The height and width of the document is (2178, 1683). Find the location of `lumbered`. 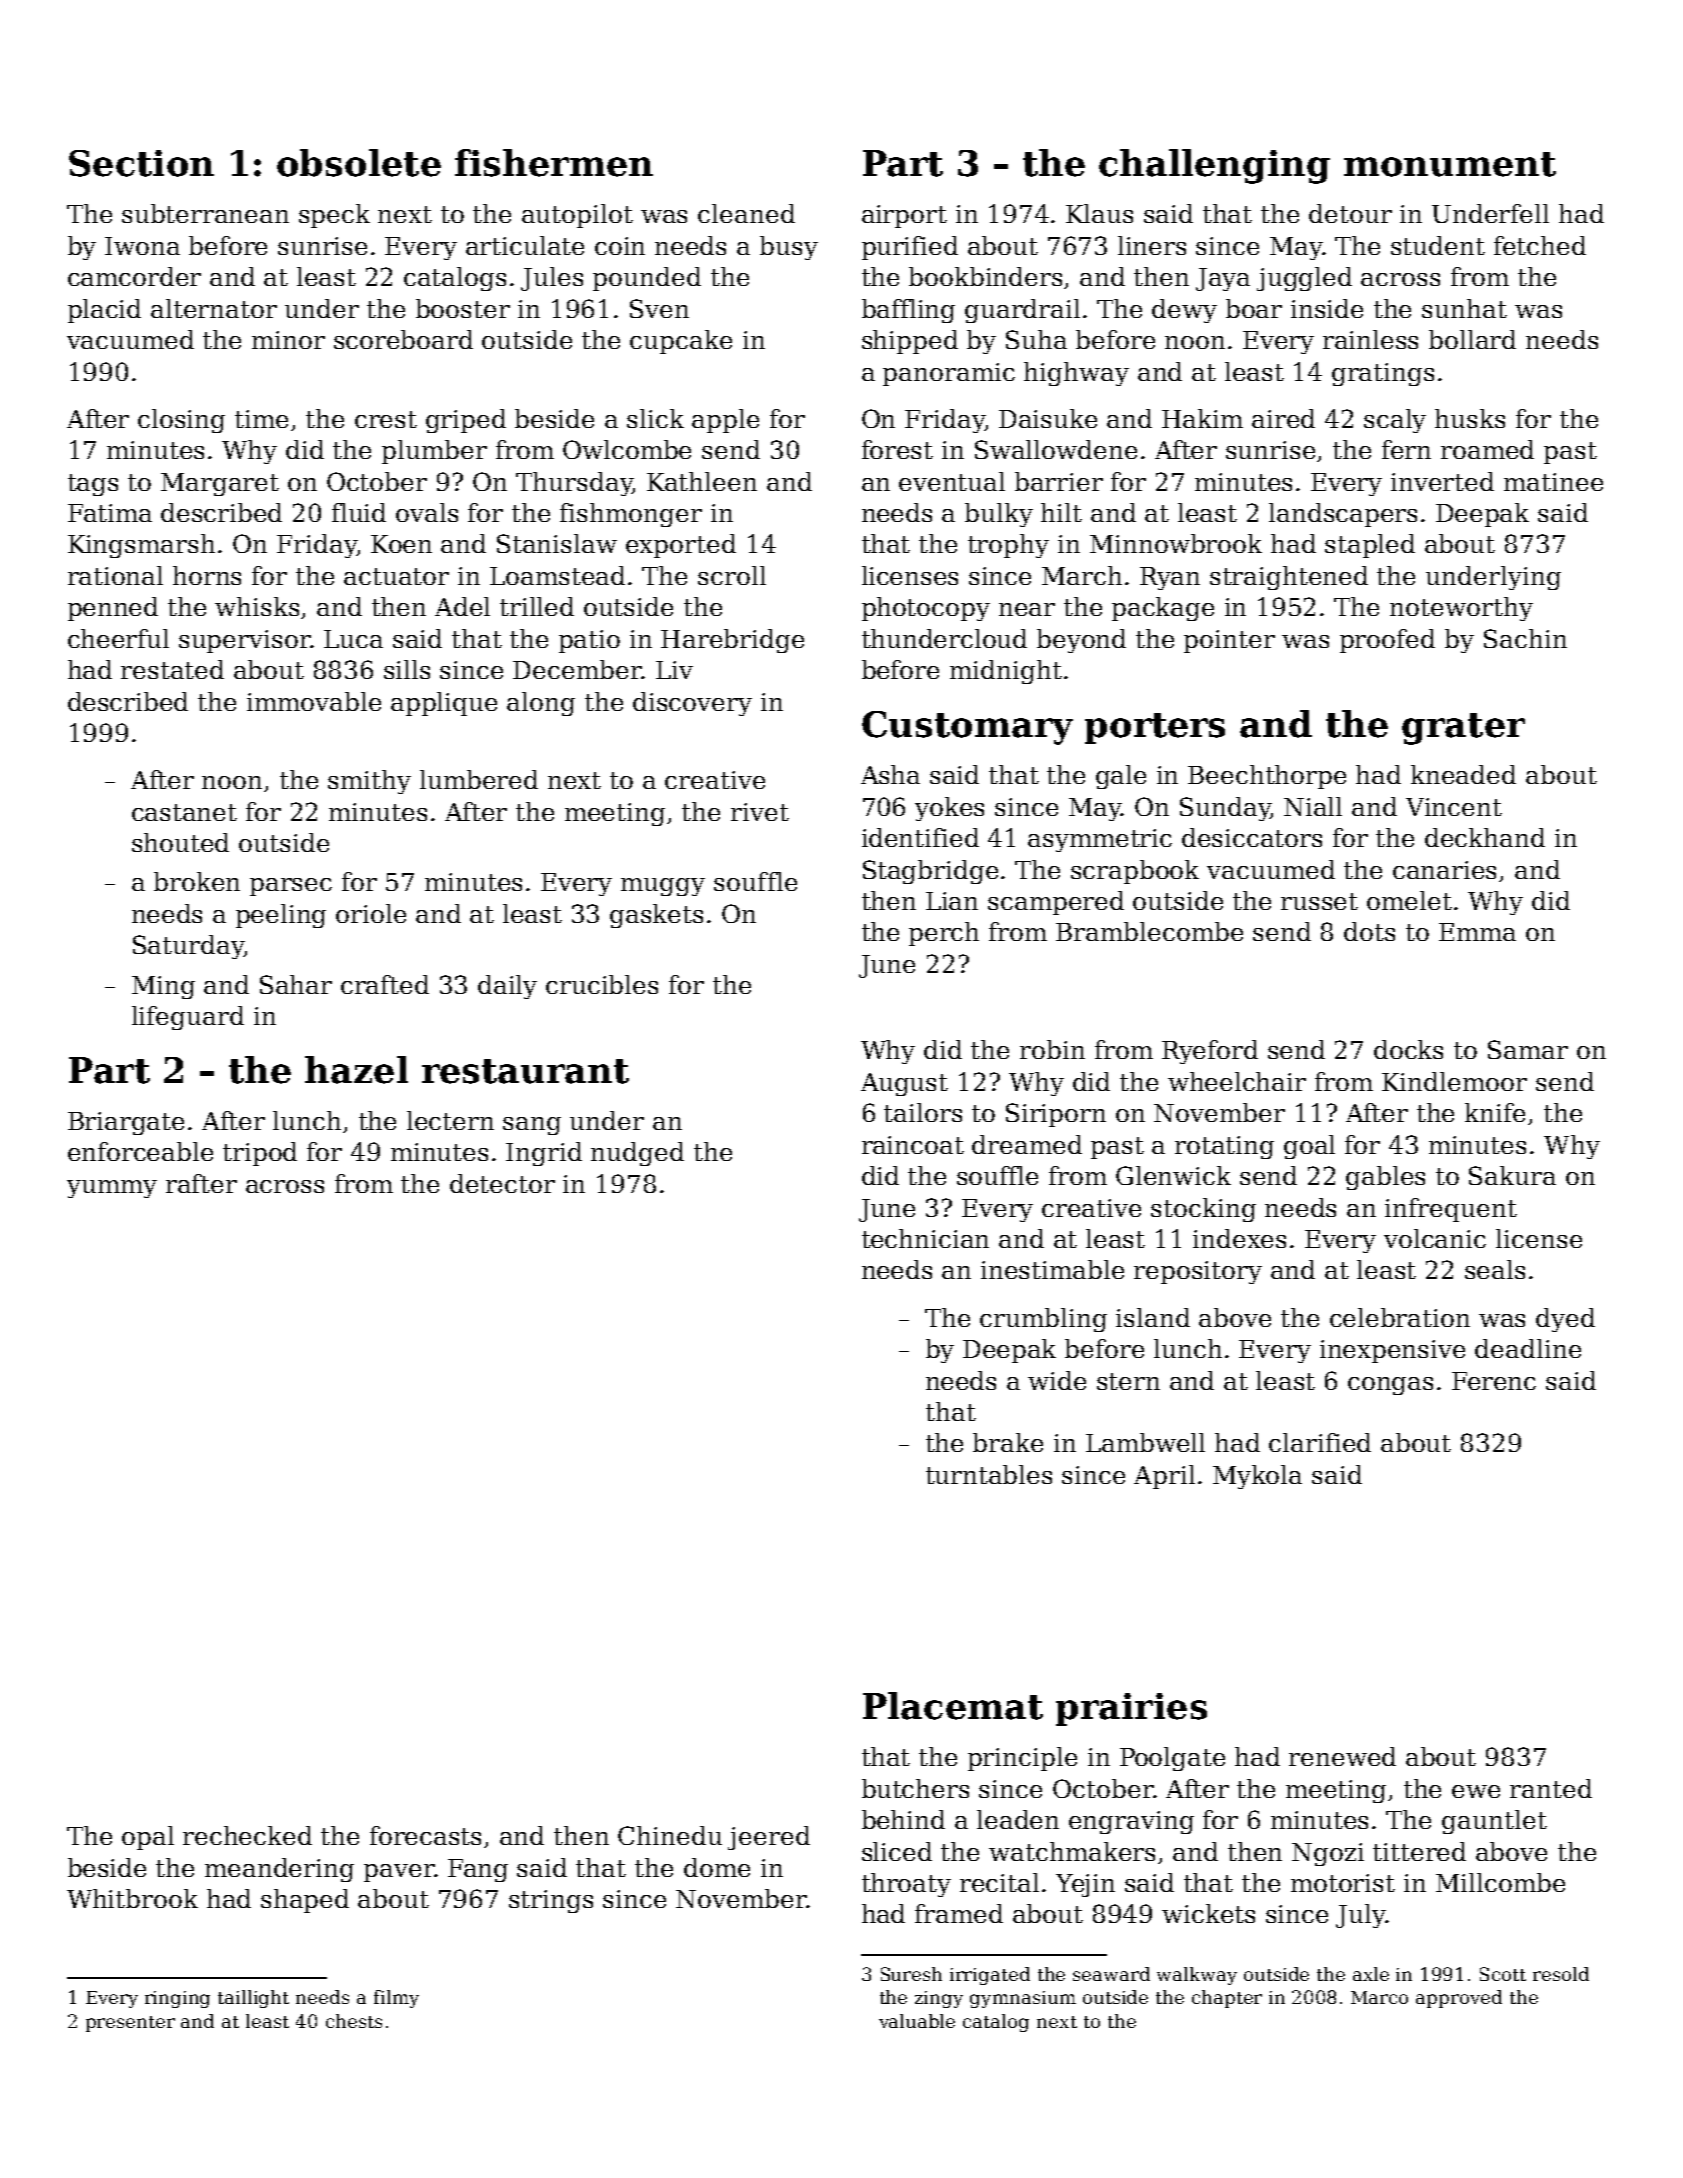

lumbered is located at coordinates (479, 779).
